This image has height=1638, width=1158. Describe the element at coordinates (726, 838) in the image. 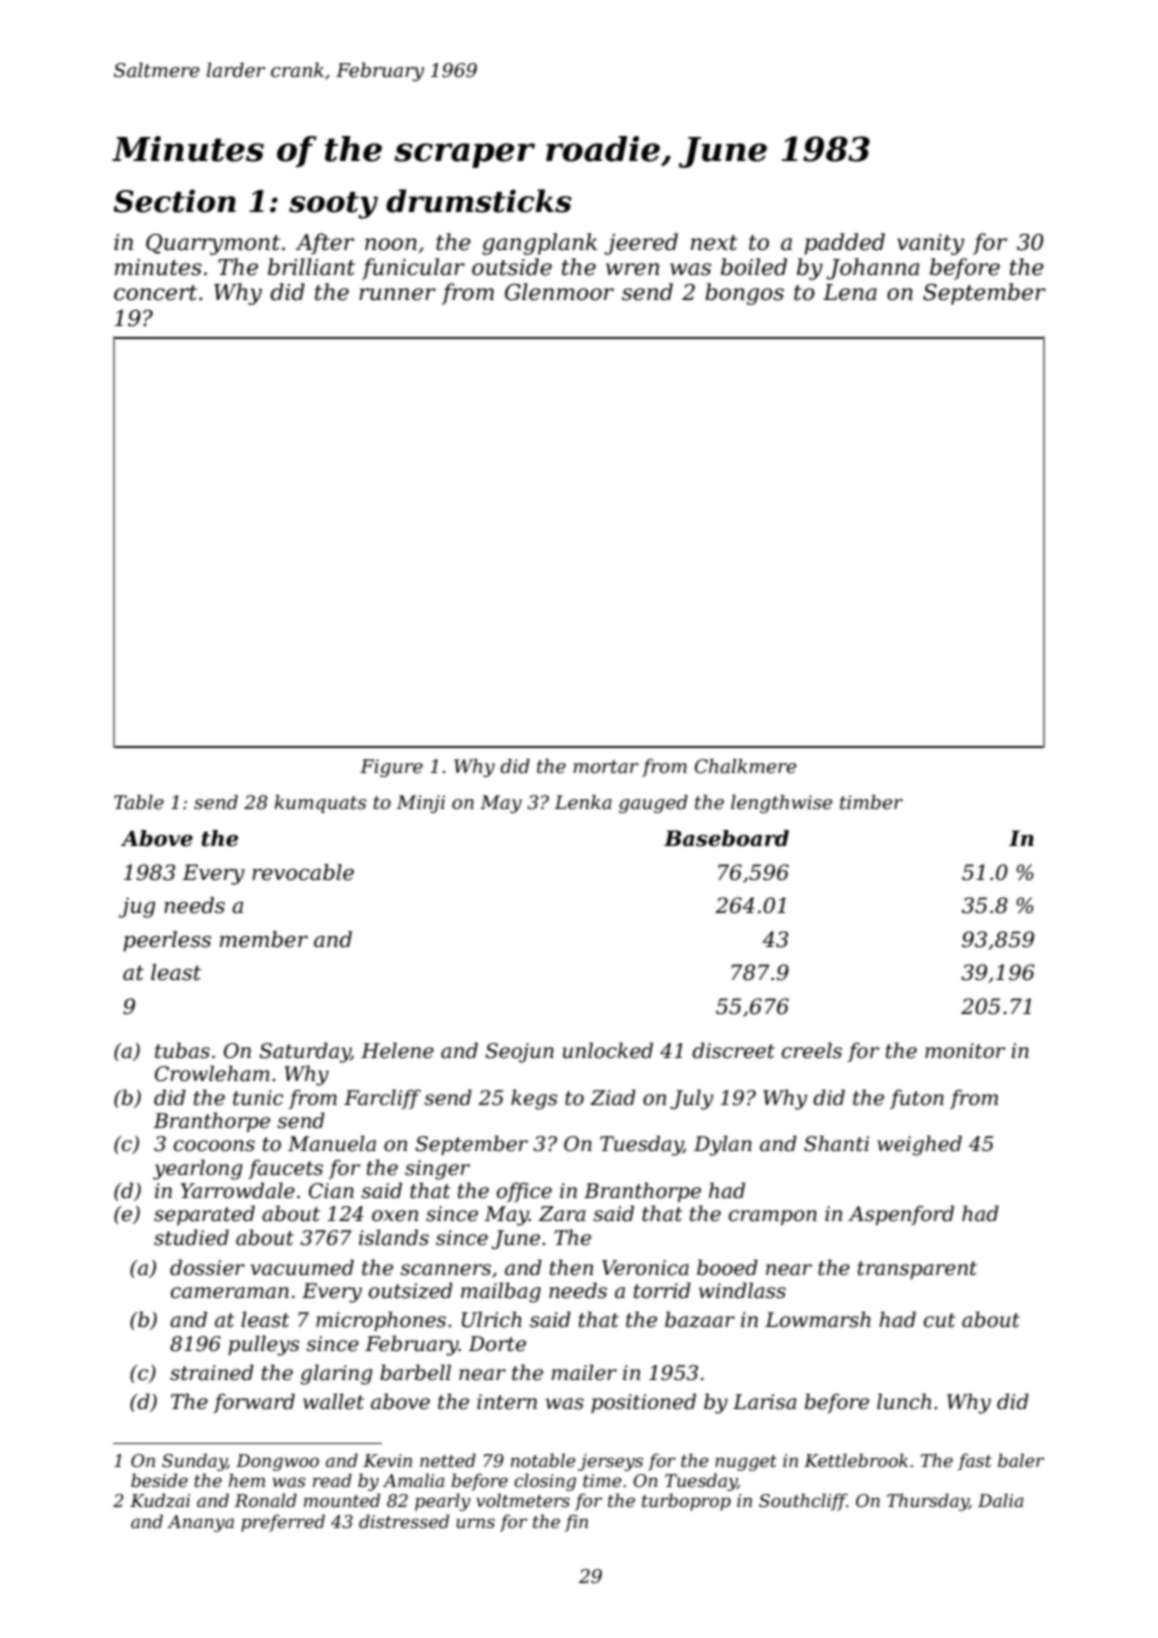

I see `Baseboard` at that location.
